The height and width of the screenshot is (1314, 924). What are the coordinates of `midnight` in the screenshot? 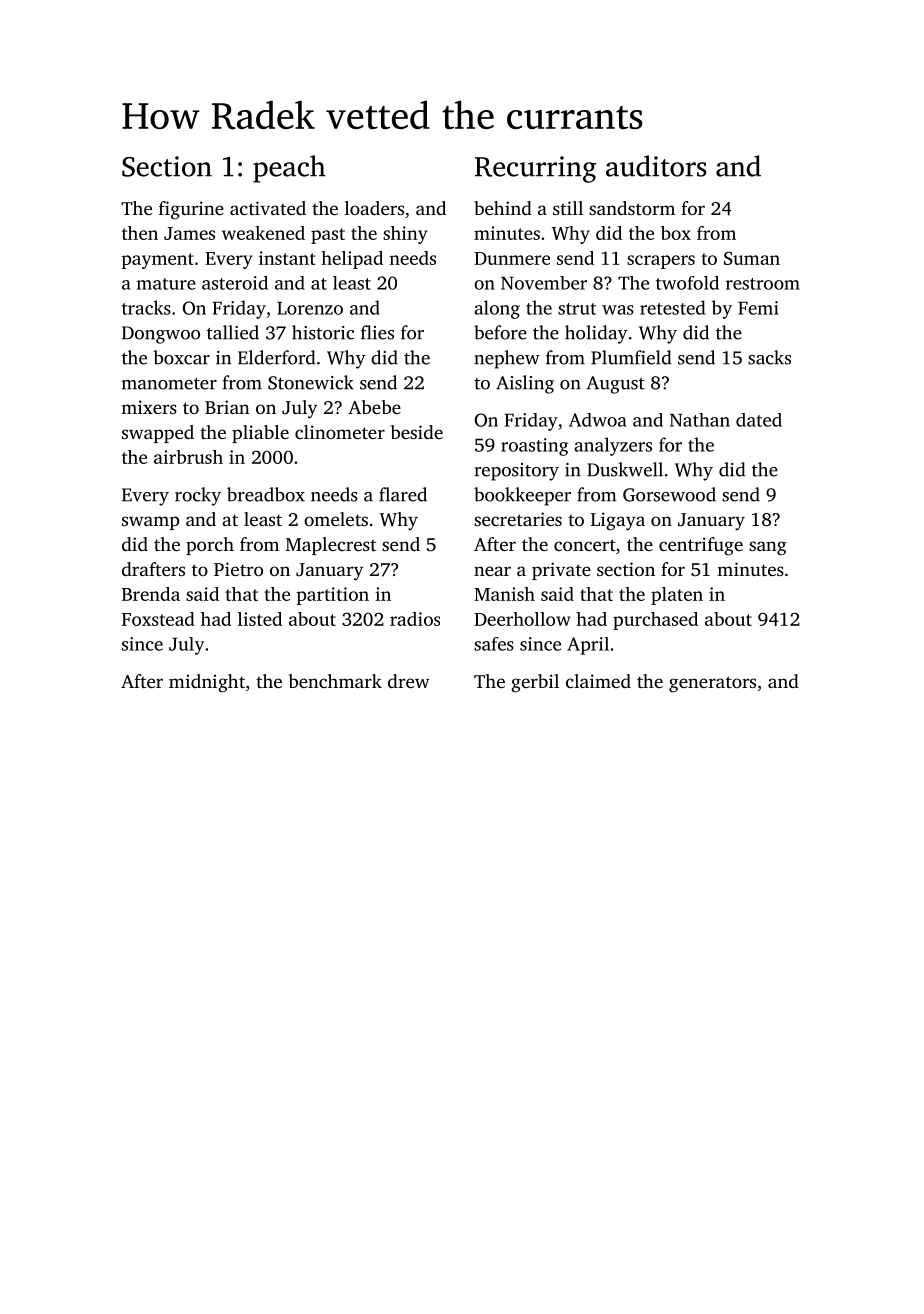 It's located at (207, 683).
